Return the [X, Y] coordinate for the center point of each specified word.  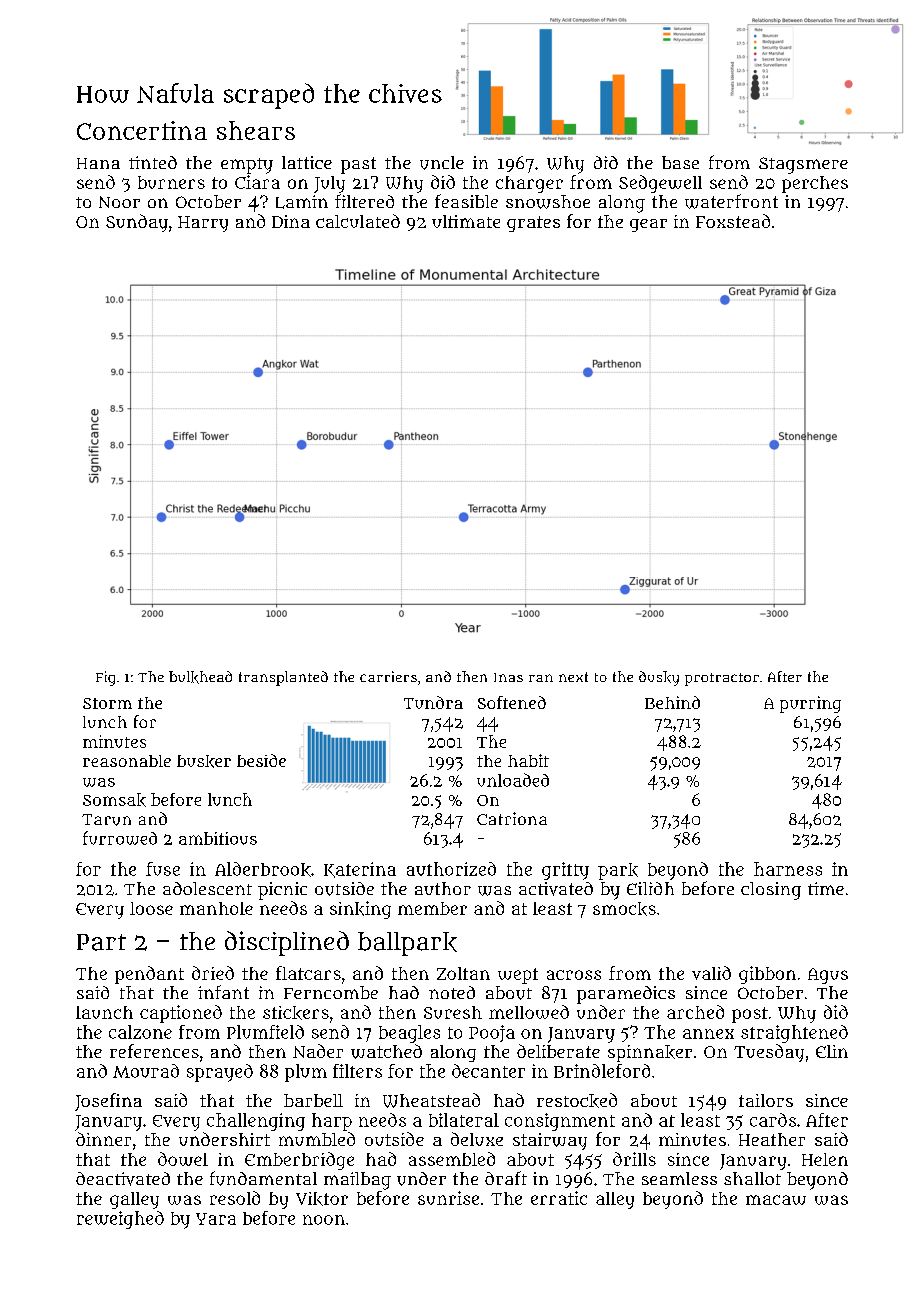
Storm [107, 703]
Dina [291, 221]
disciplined [287, 943]
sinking [360, 910]
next [573, 677]
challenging [256, 1122]
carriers [388, 676]
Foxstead [733, 221]
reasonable [127, 761]
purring [810, 704]
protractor [722, 679]
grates [533, 224]
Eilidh [650, 888]
